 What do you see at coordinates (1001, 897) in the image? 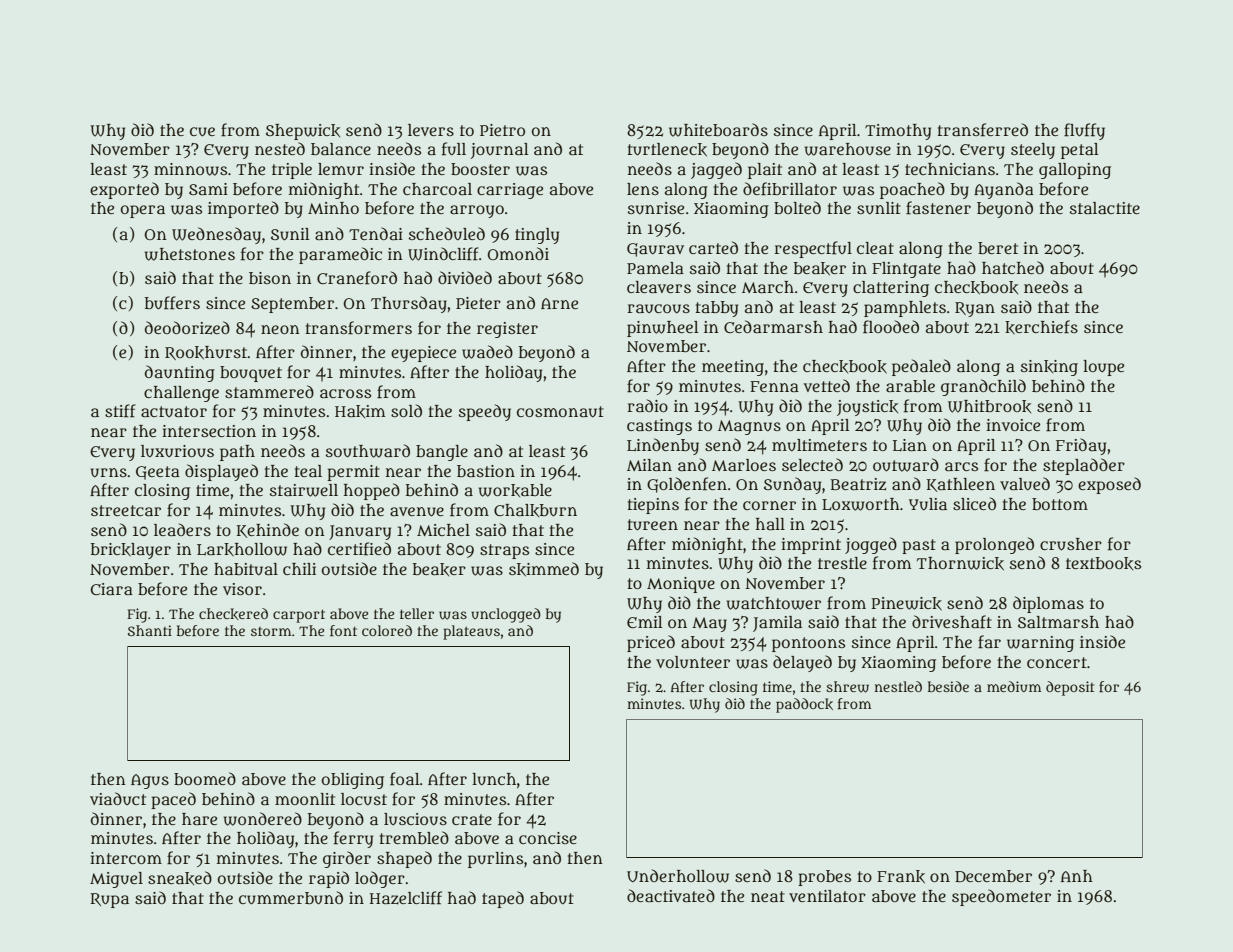
I see `speedometer` at bounding box center [1001, 897].
